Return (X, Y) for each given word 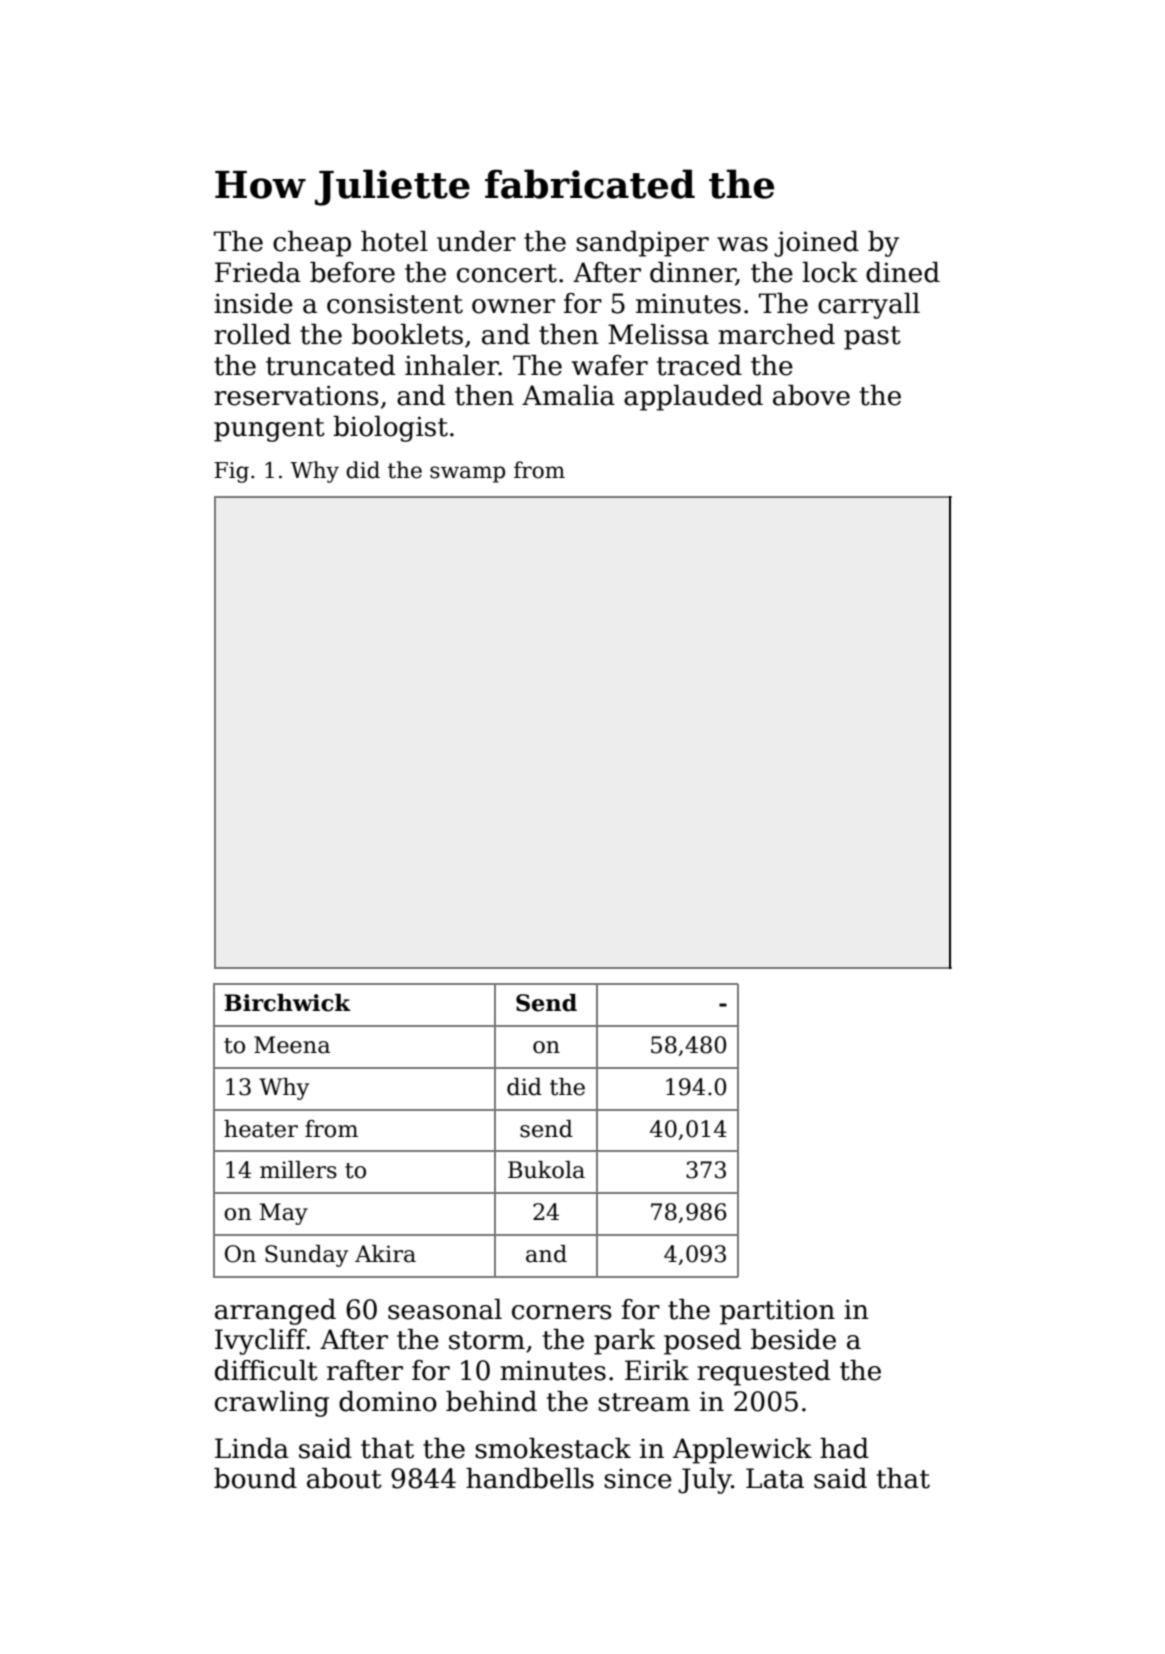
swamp (467, 474)
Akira (385, 1254)
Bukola (546, 1170)
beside (793, 1339)
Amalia (568, 395)
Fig (232, 472)
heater (261, 1129)
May (284, 1214)
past (872, 338)
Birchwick (287, 1003)
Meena (292, 1045)
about (344, 1478)
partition (777, 1312)
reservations (296, 395)
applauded (693, 398)
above (811, 395)
